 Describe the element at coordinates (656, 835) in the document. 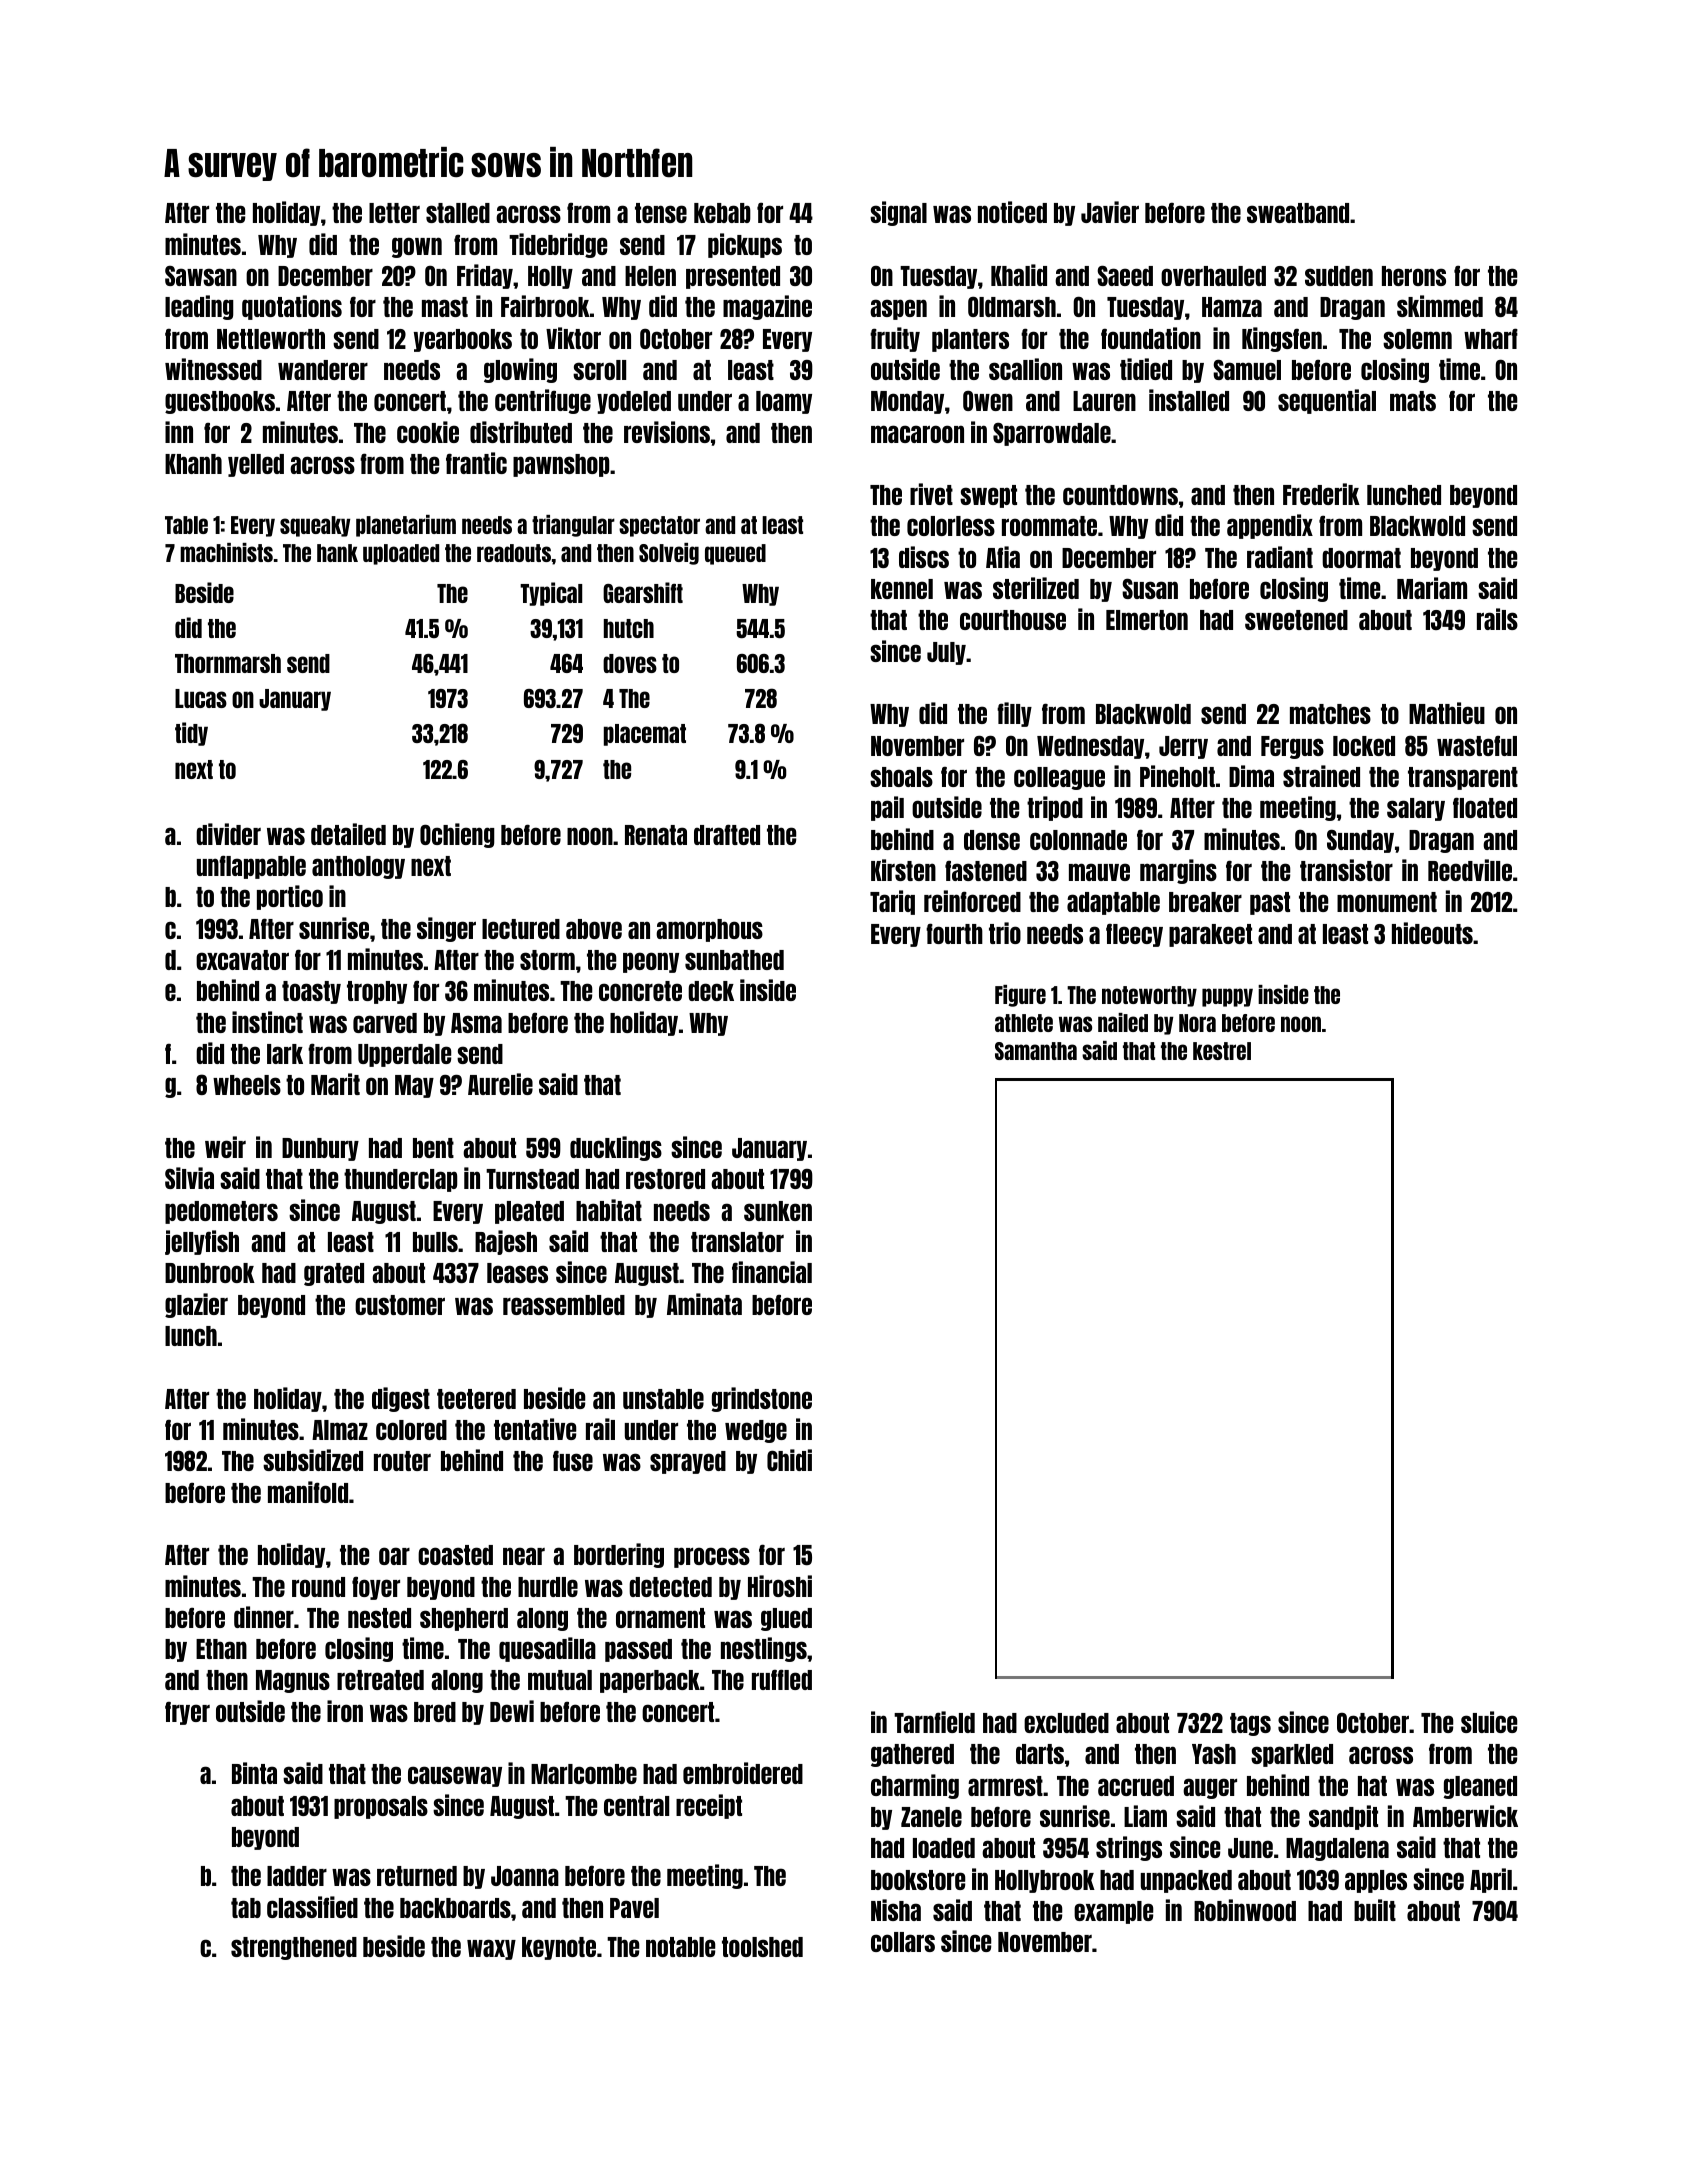

I see `Renata` at that location.
